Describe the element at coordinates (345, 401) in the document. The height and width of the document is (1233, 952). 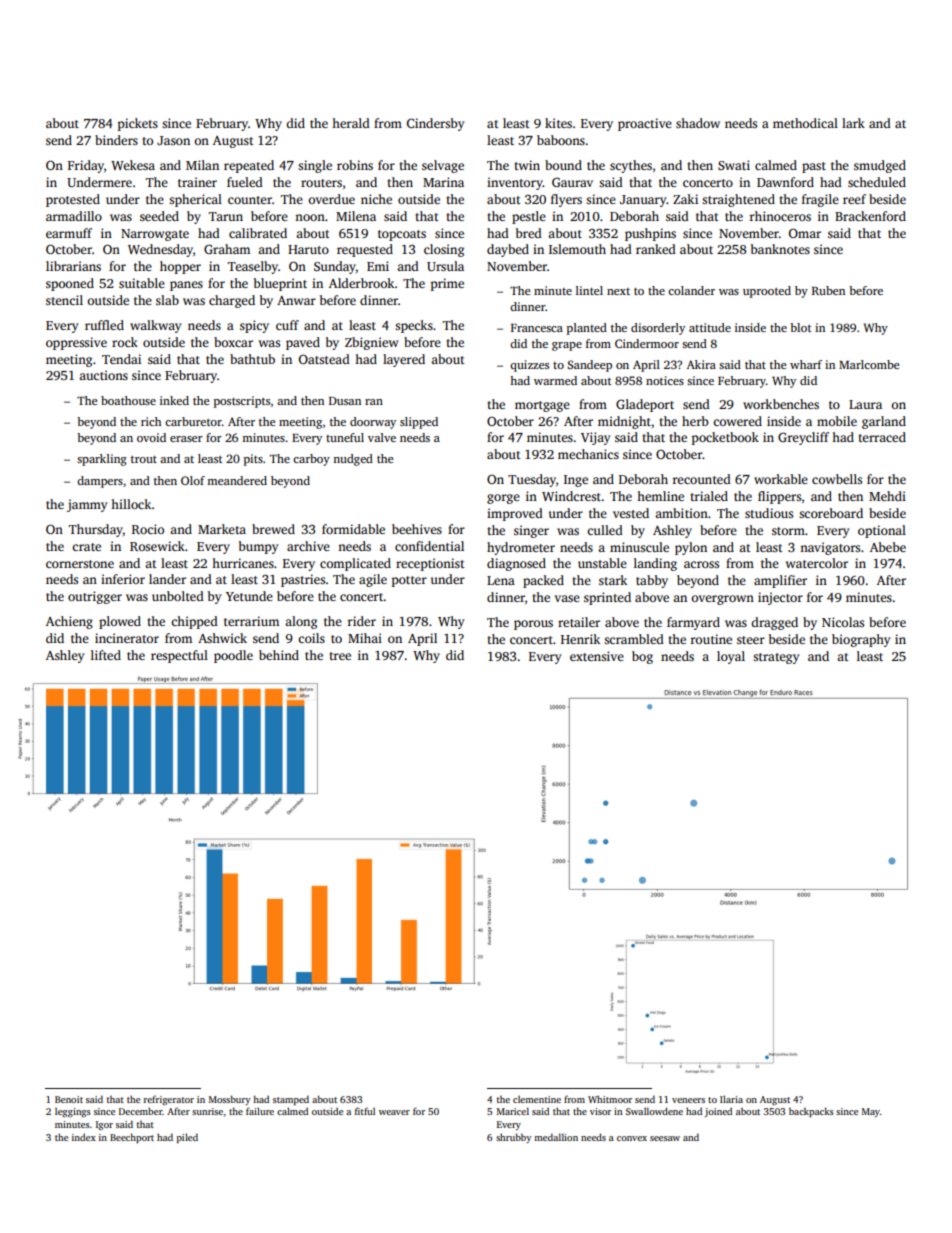
I see `Dusan` at that location.
